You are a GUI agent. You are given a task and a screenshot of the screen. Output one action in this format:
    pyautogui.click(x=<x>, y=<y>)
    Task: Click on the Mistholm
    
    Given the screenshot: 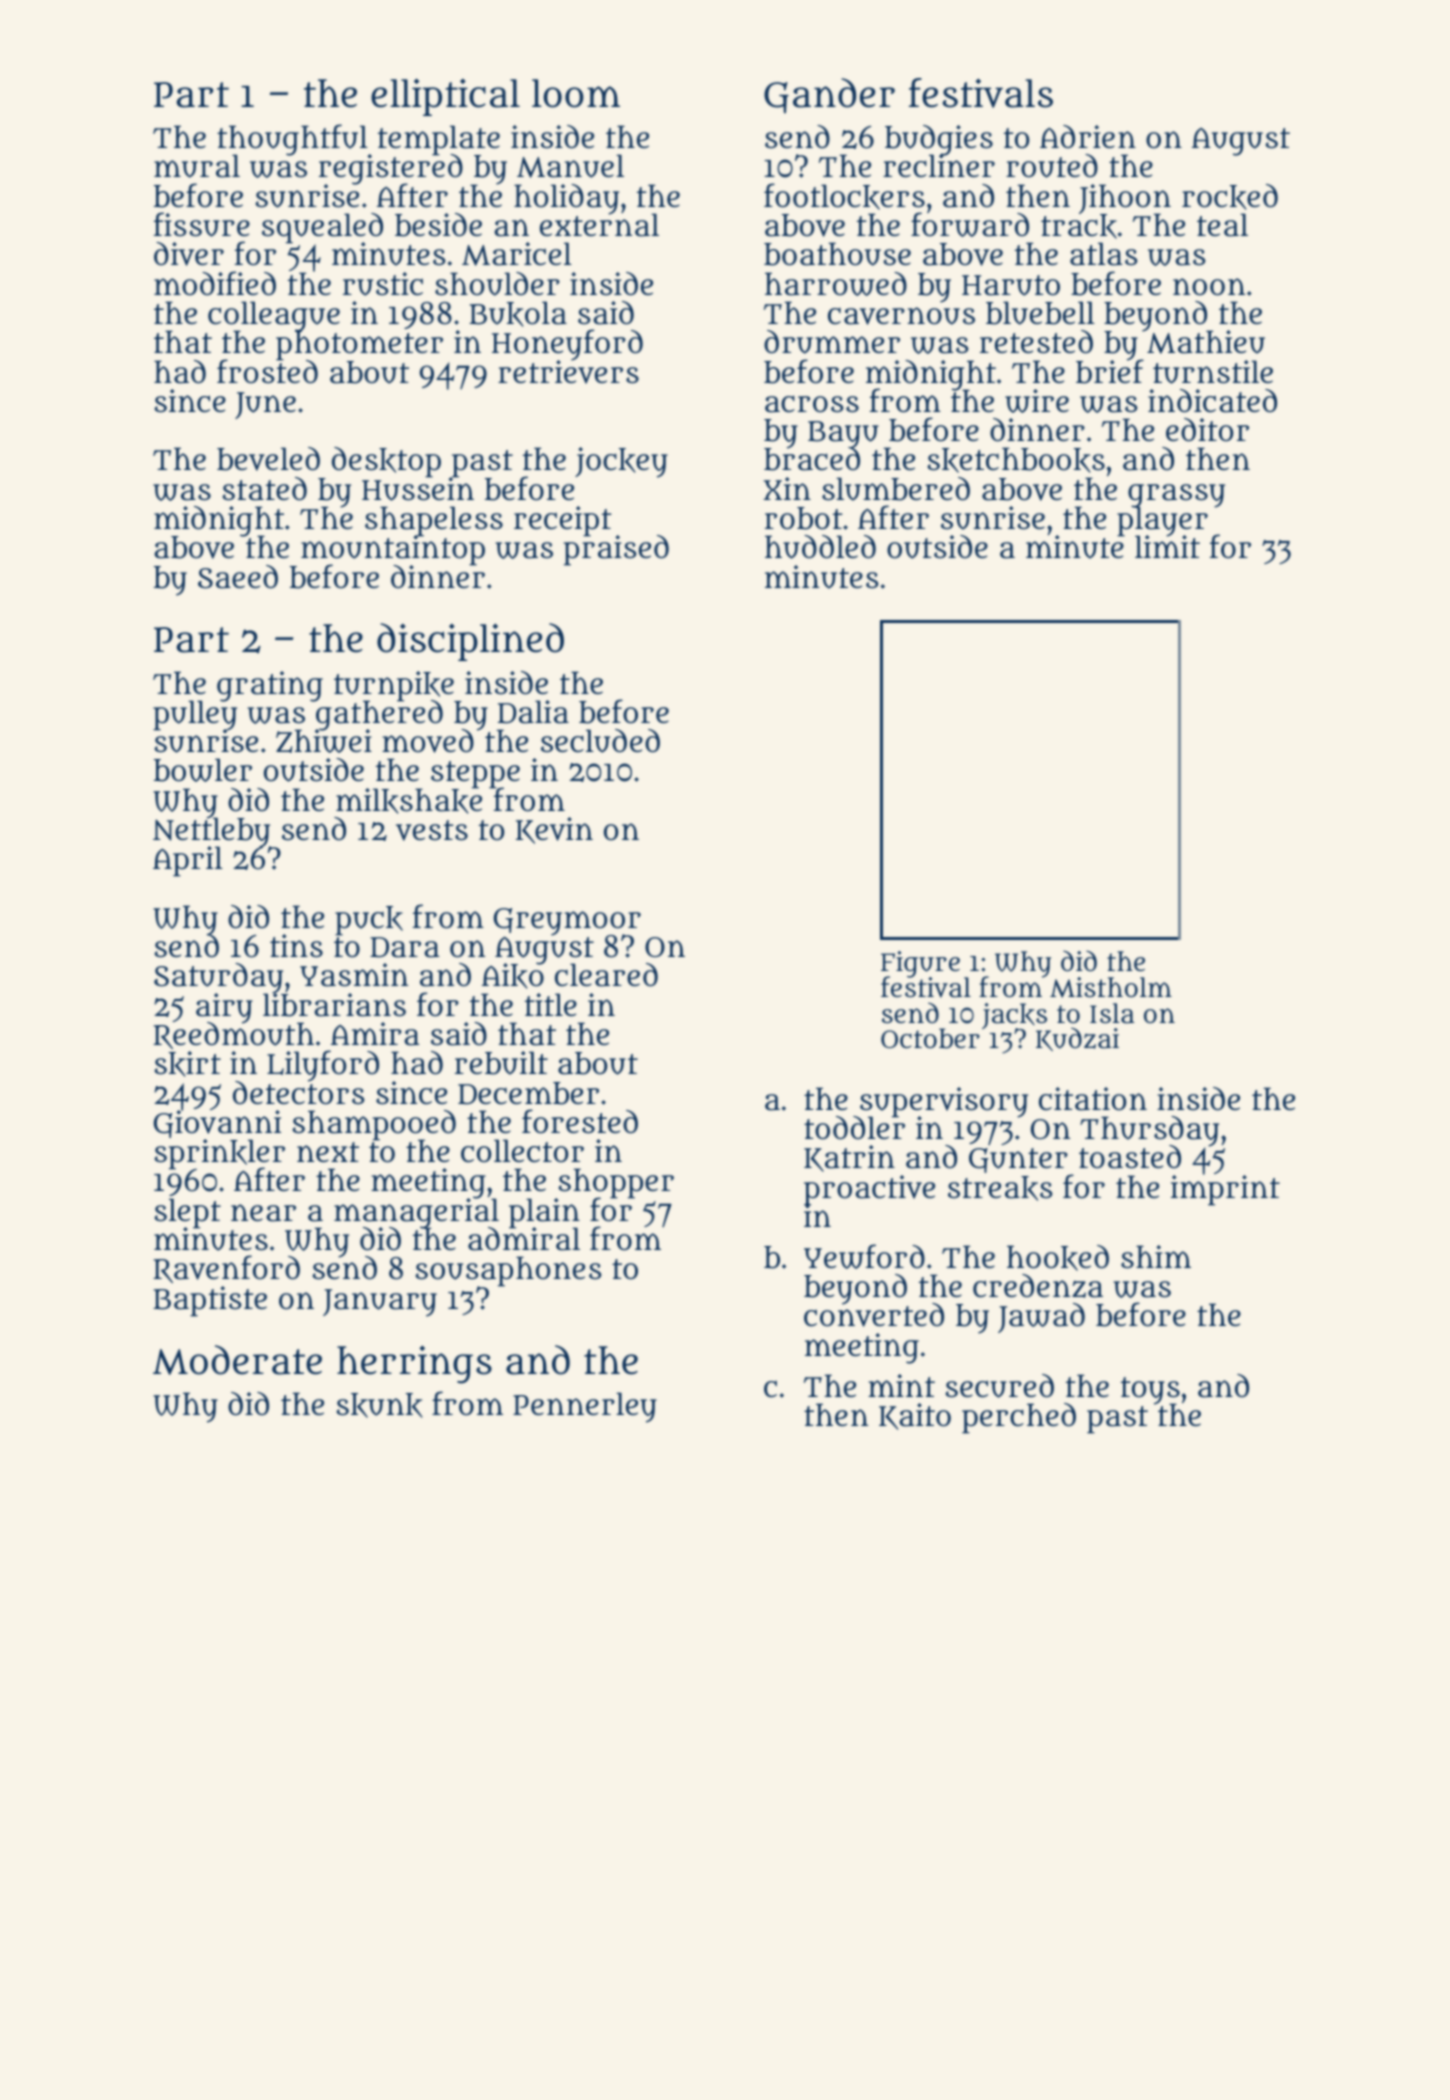 What is the action you would take?
    pyautogui.click(x=1111, y=988)
